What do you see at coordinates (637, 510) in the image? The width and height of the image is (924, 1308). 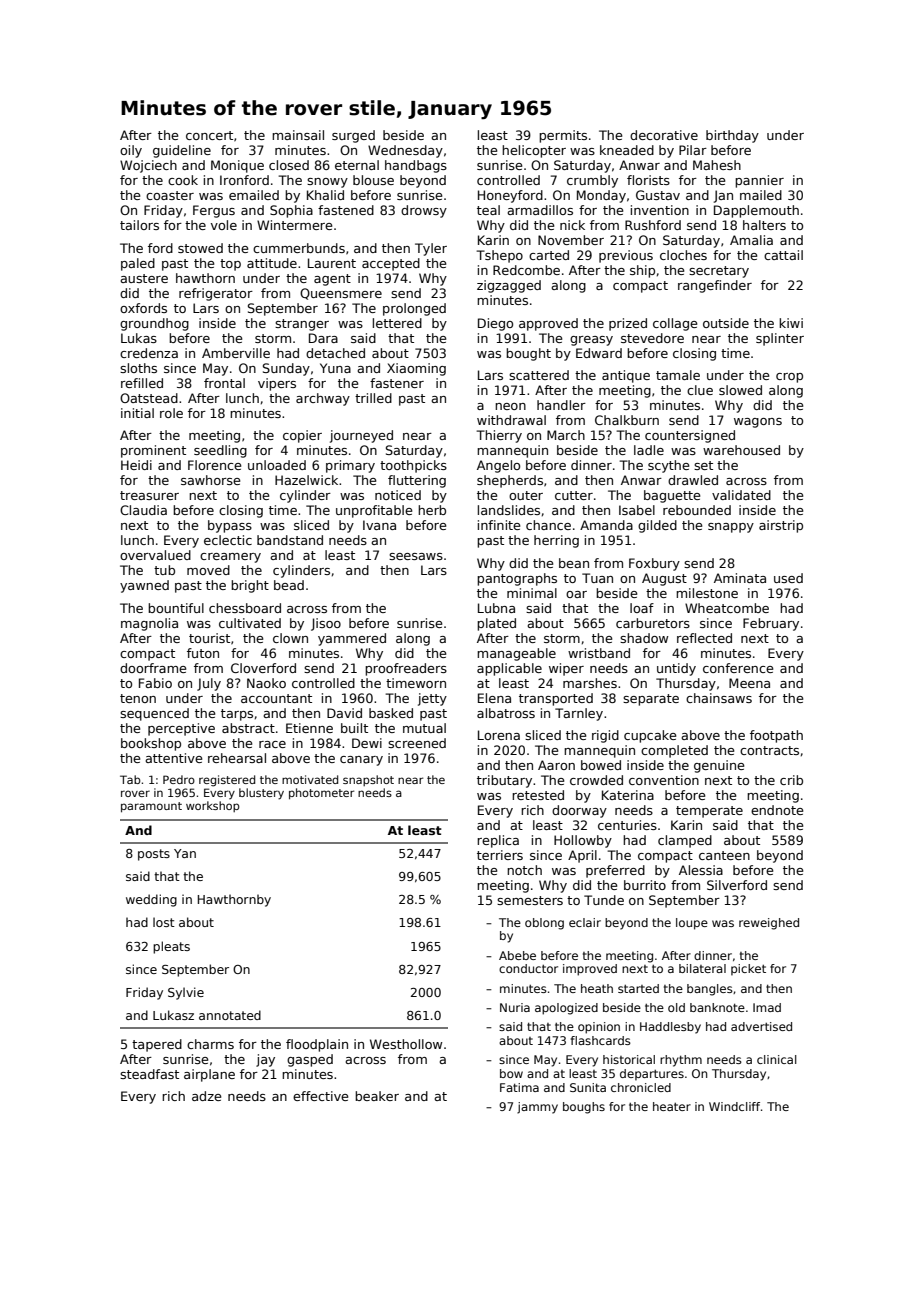 I see `Isabel` at bounding box center [637, 510].
